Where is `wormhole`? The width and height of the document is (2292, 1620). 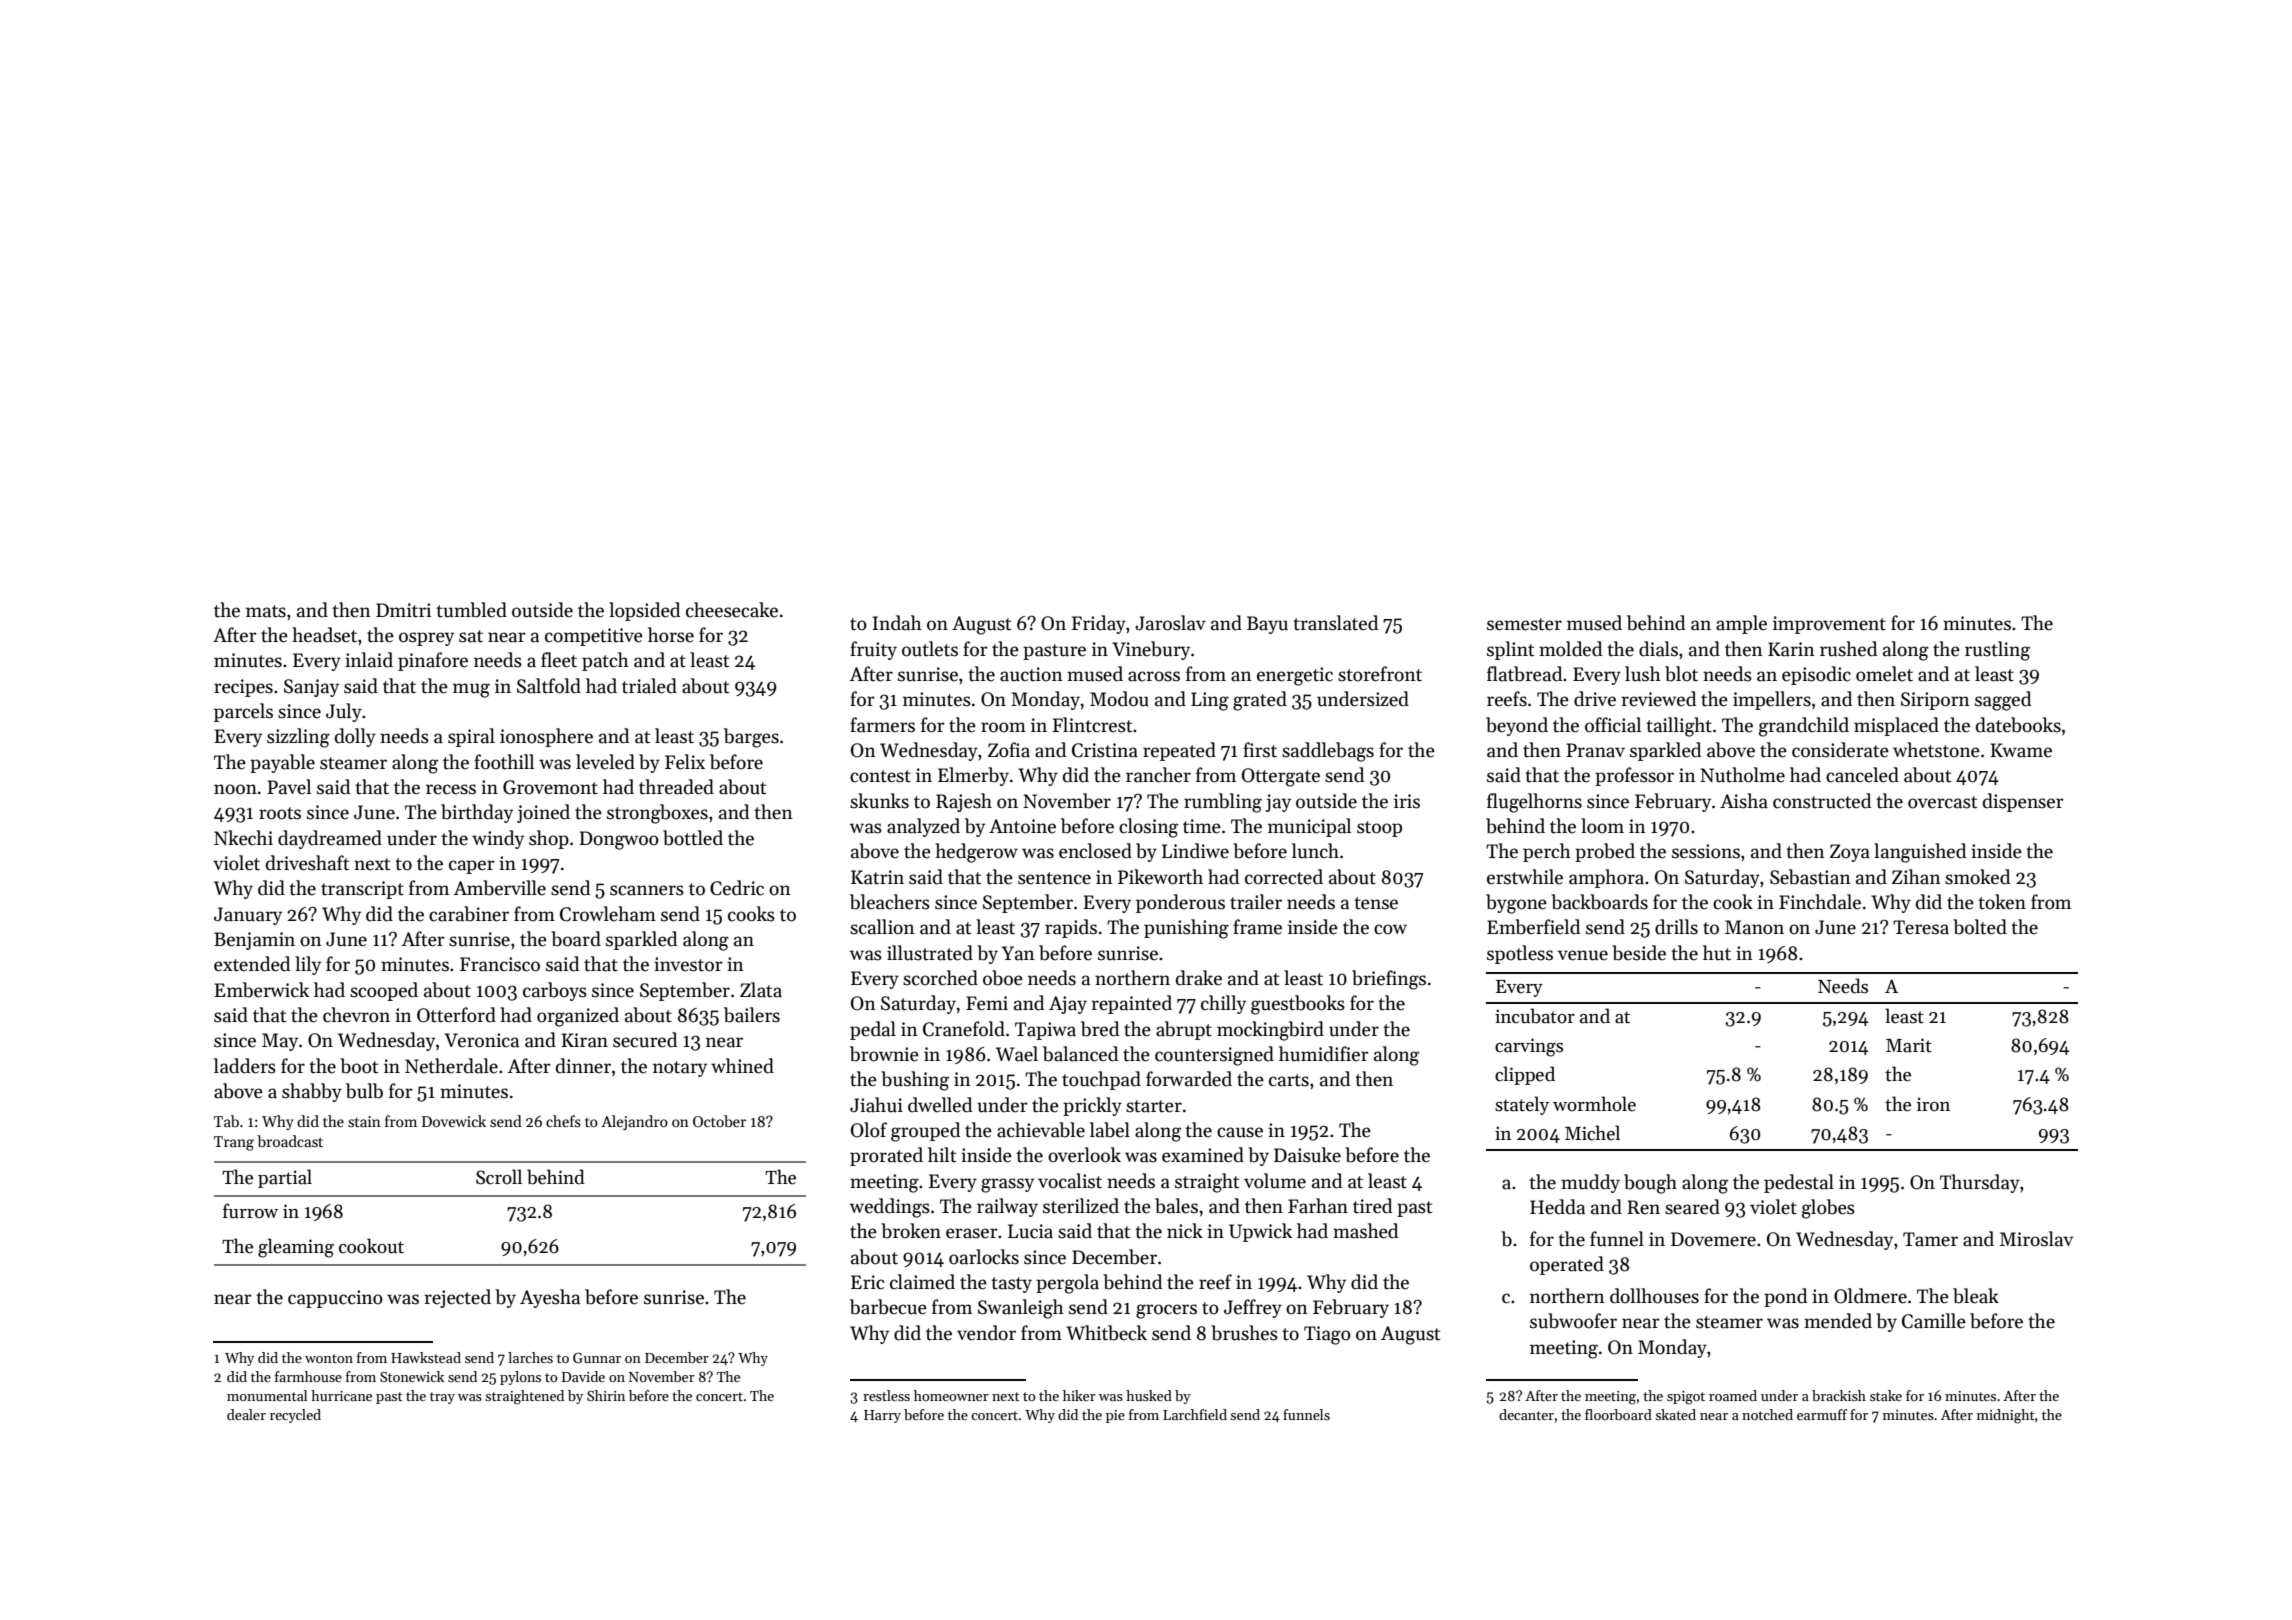
wormhole is located at coordinates (1594, 1104).
